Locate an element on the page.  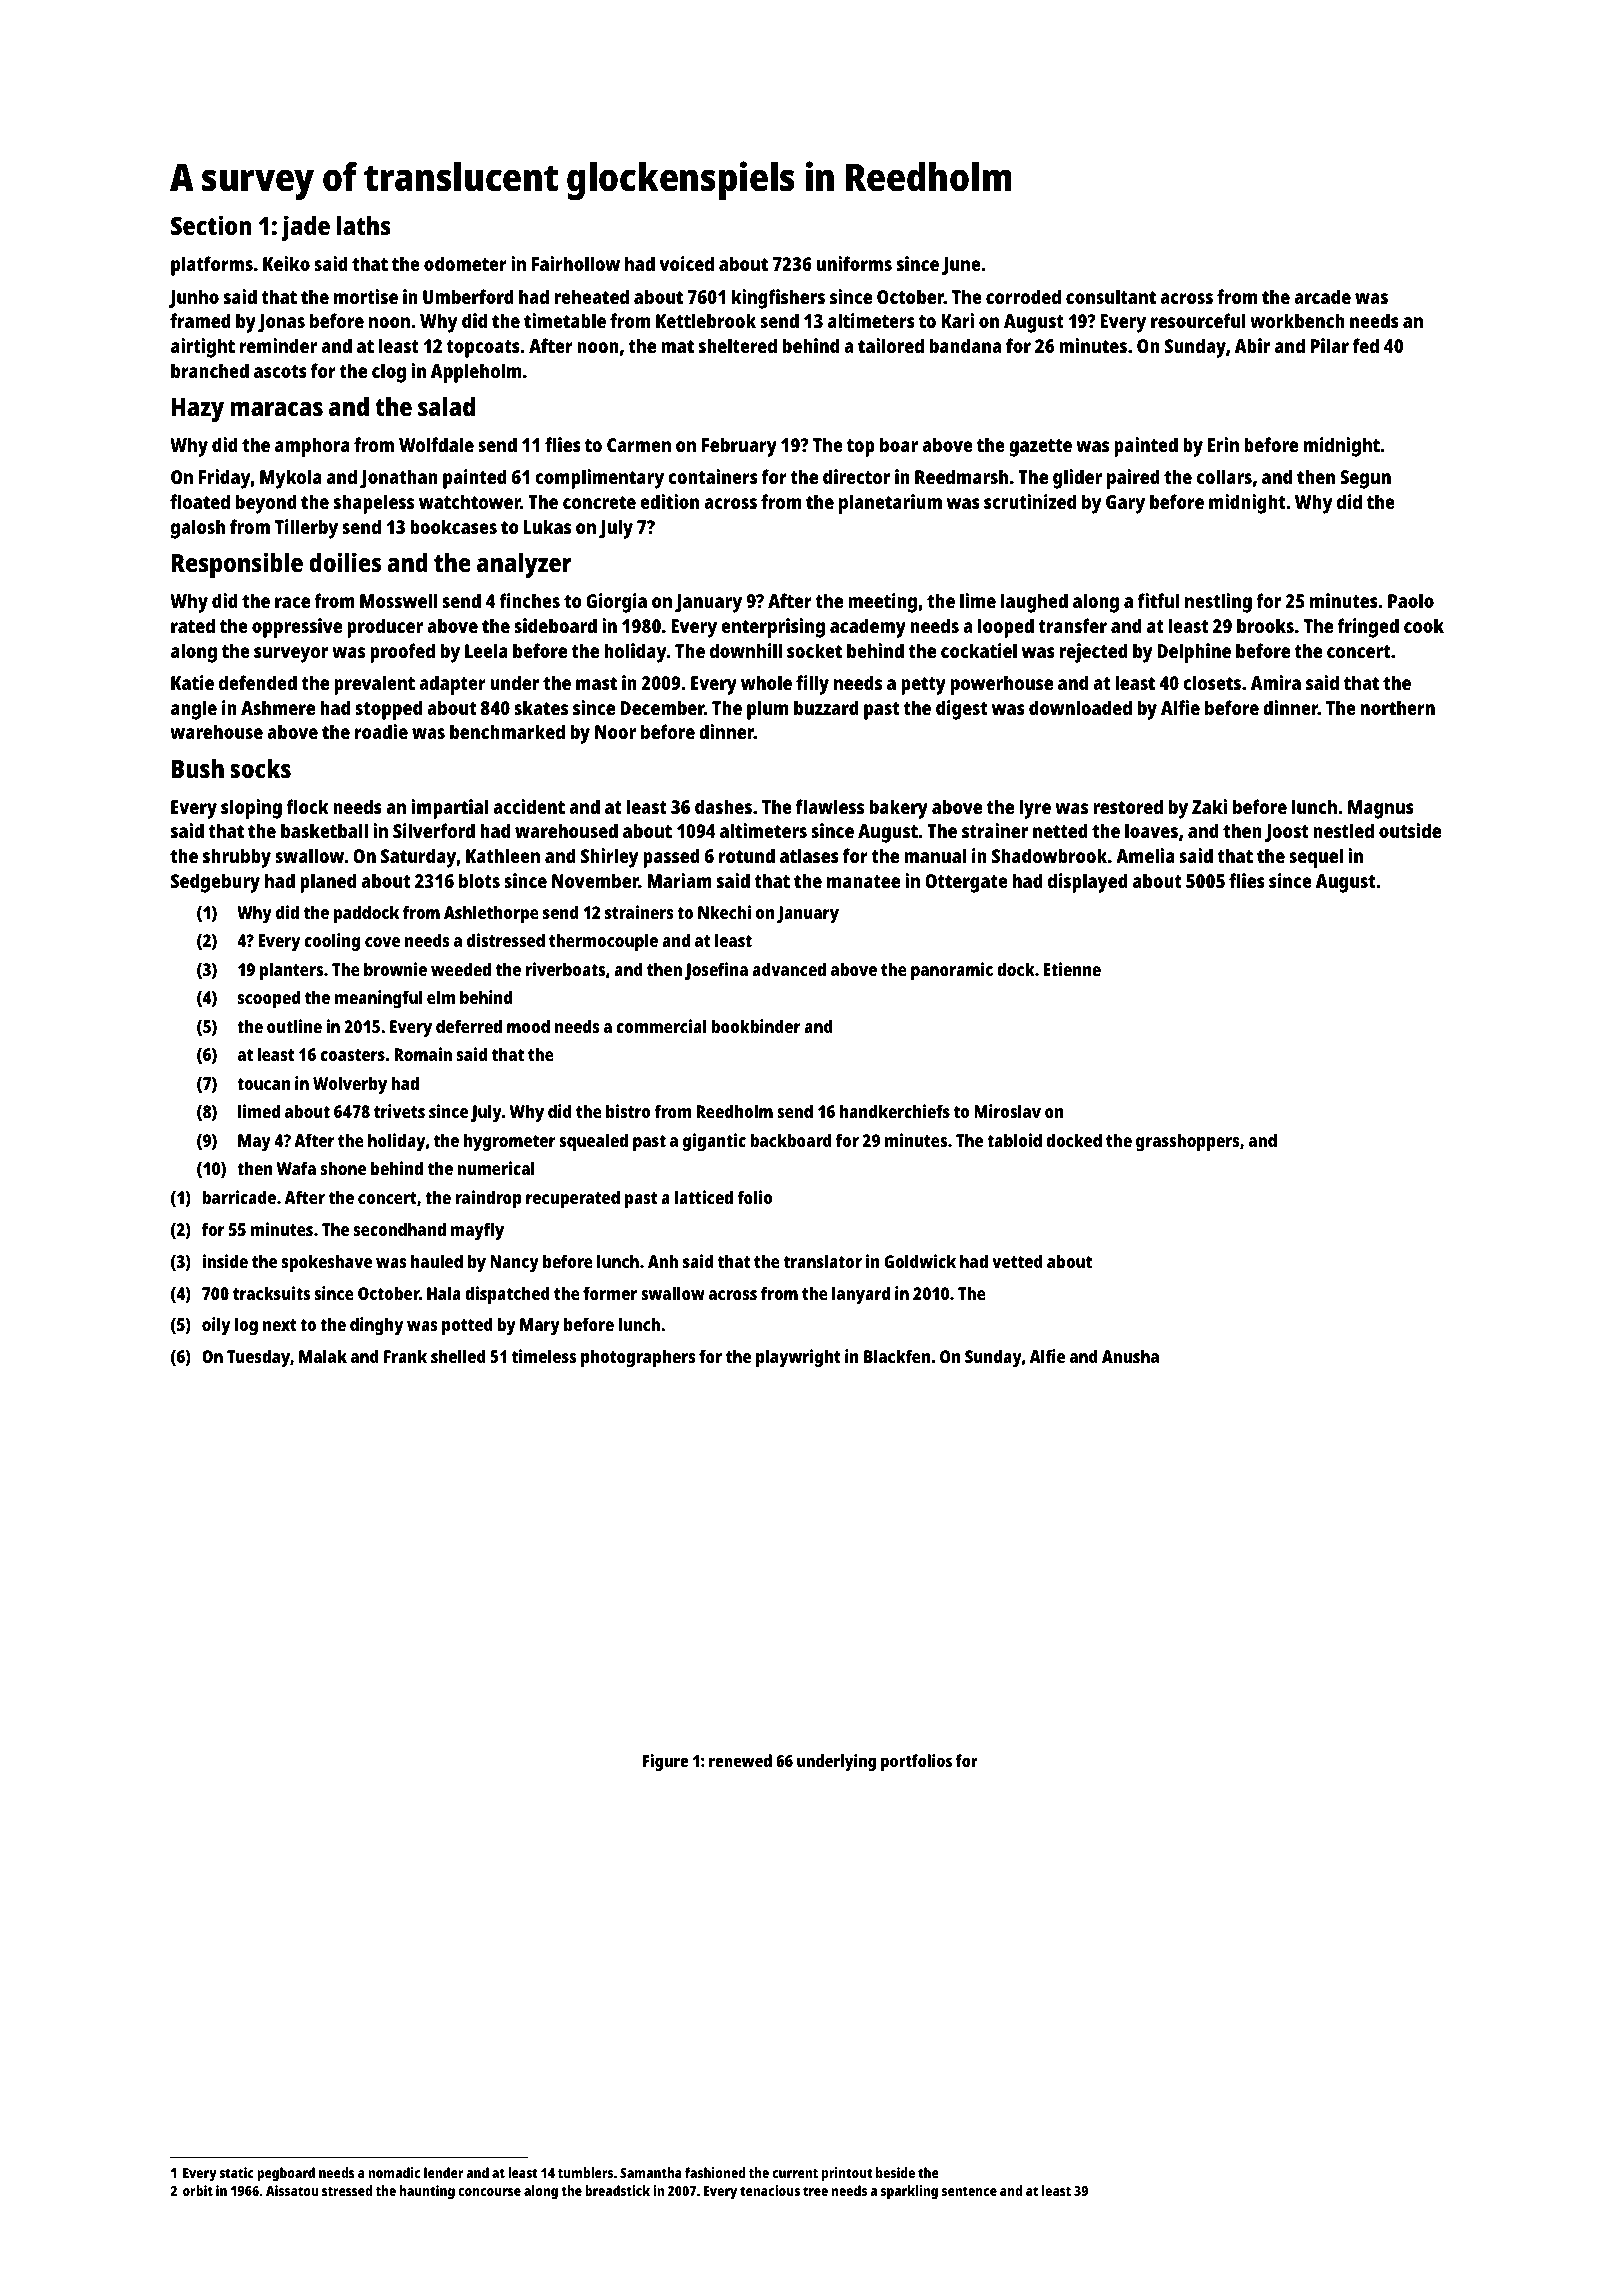
Jonathan is located at coordinates (399, 478).
